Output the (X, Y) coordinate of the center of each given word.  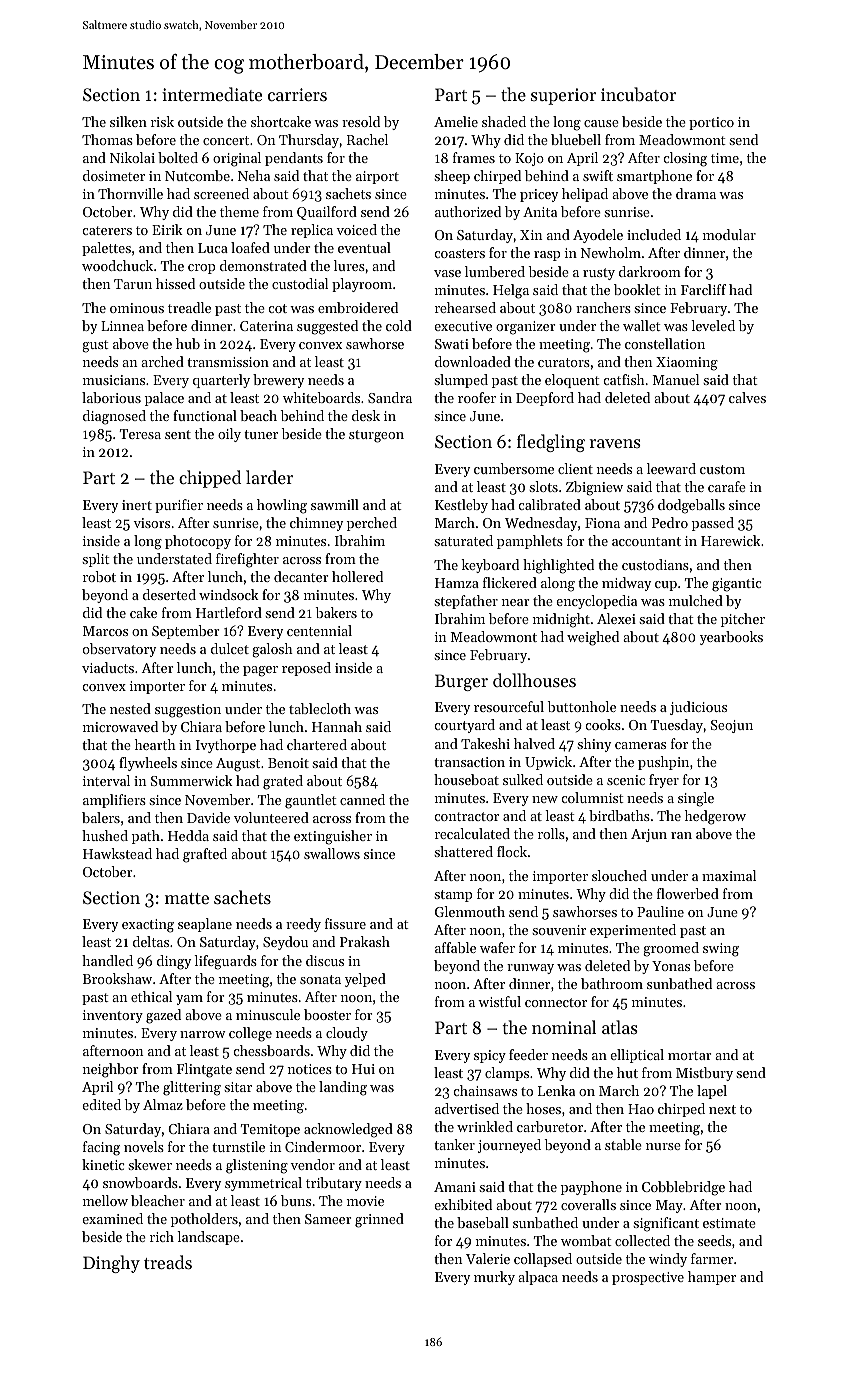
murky (494, 1278)
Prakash (365, 941)
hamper (712, 1278)
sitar (238, 1087)
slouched (619, 875)
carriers (297, 94)
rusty (599, 274)
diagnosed (114, 417)
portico (711, 123)
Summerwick (192, 780)
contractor (466, 816)
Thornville (130, 193)
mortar (690, 1055)
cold (399, 325)
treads (168, 1262)
